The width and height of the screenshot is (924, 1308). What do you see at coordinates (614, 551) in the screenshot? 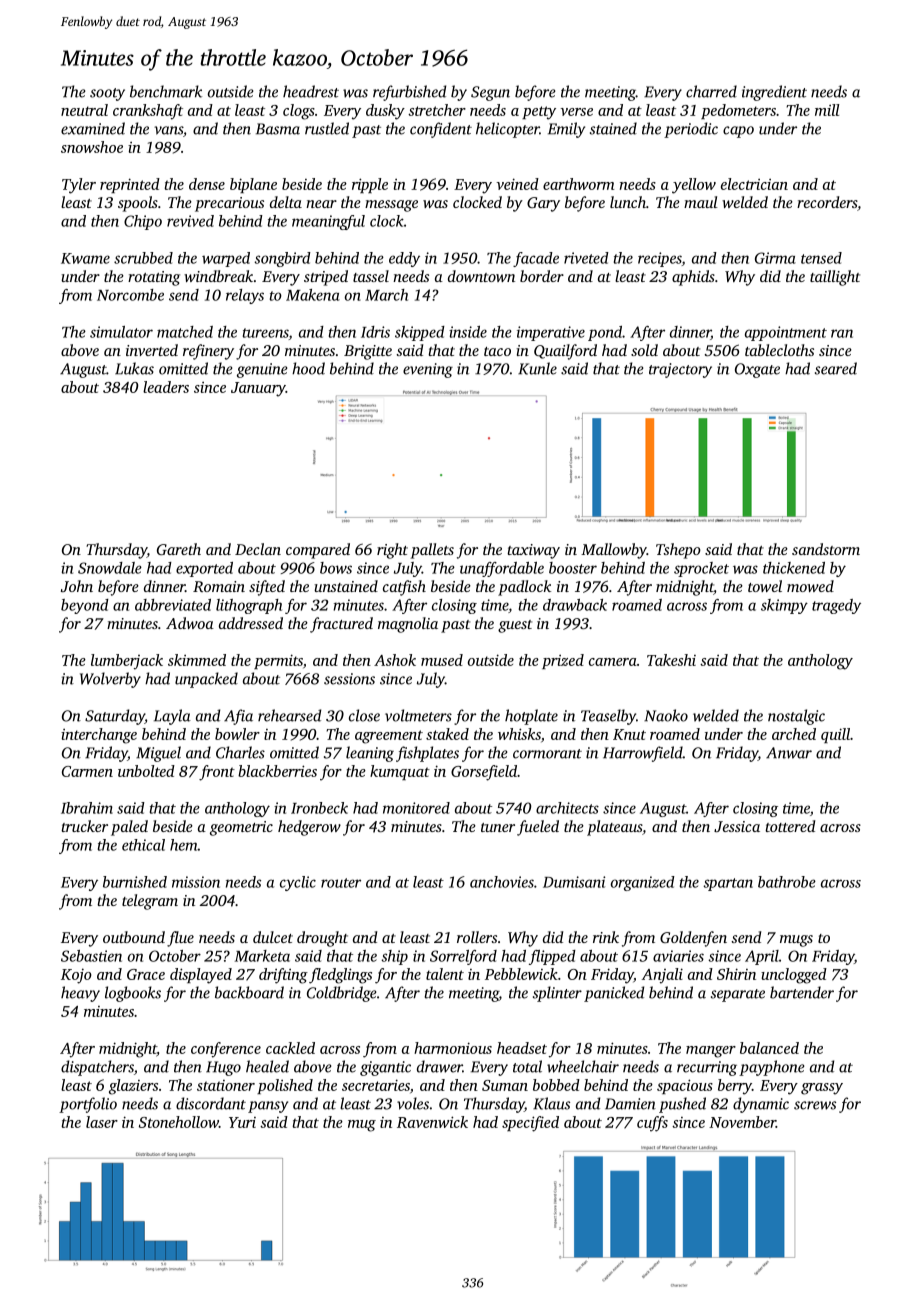
I see `Mallowby` at bounding box center [614, 551].
